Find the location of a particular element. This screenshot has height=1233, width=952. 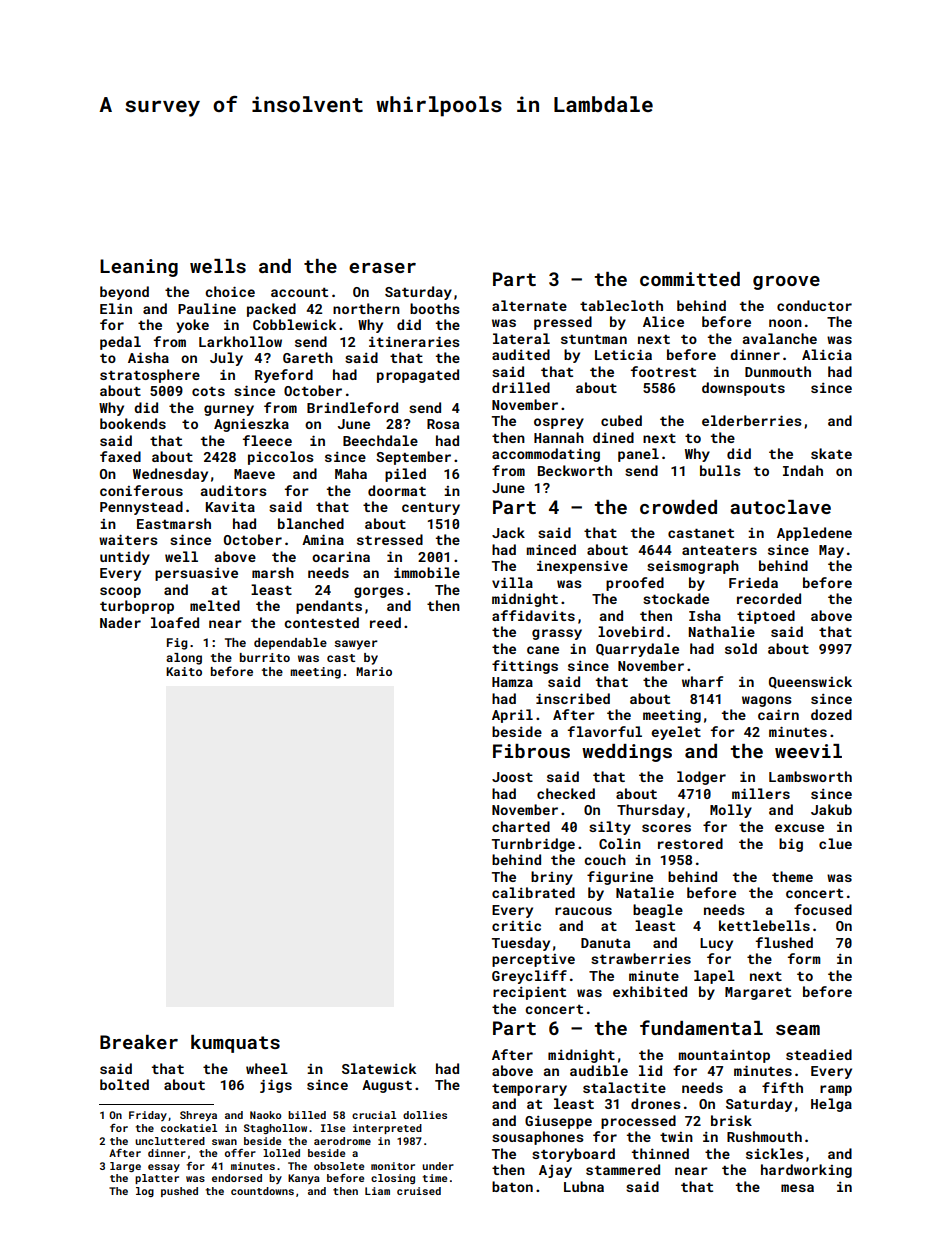

form is located at coordinates (804, 958).
